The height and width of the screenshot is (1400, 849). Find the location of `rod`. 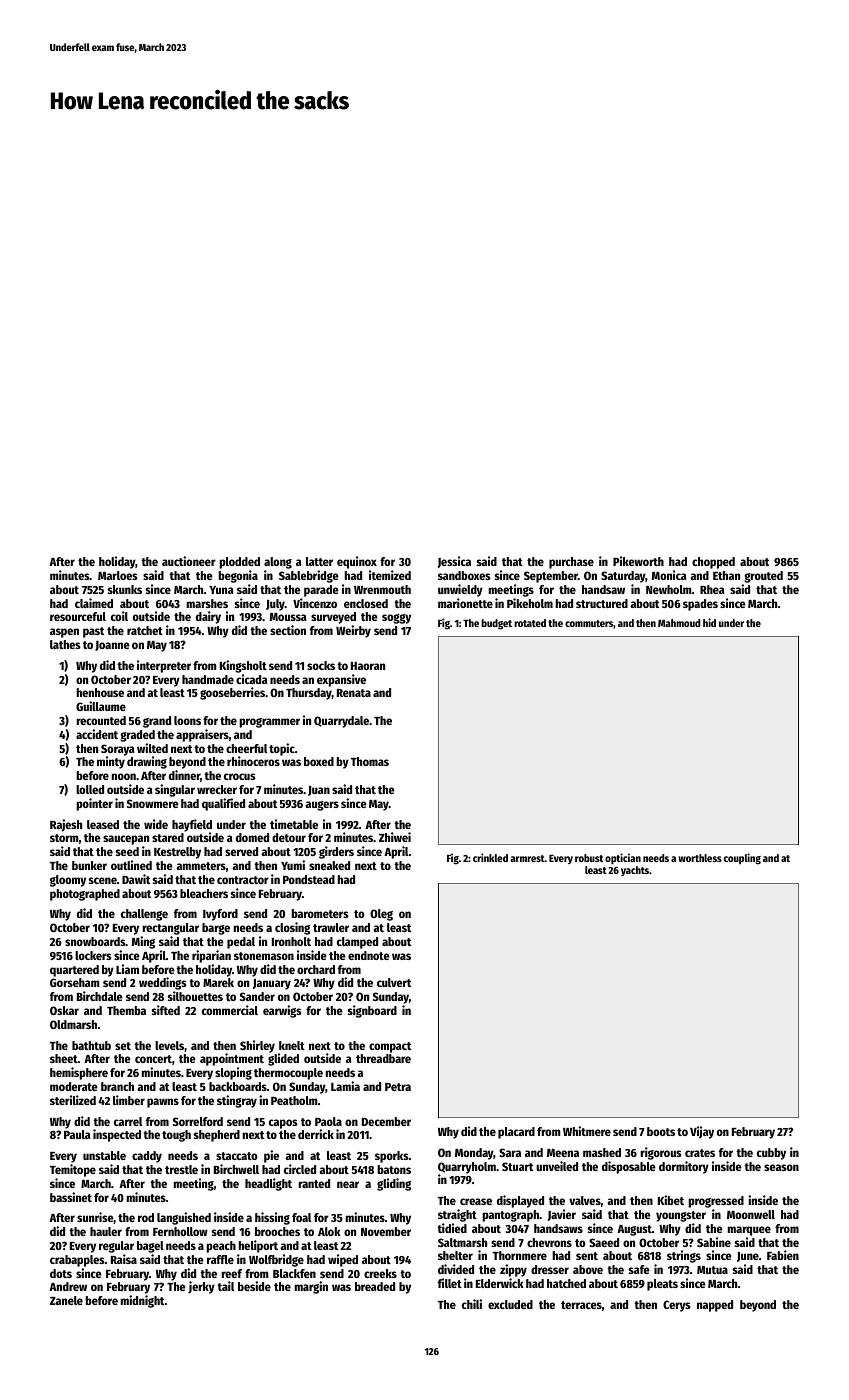

rod is located at coordinates (146, 1217).
